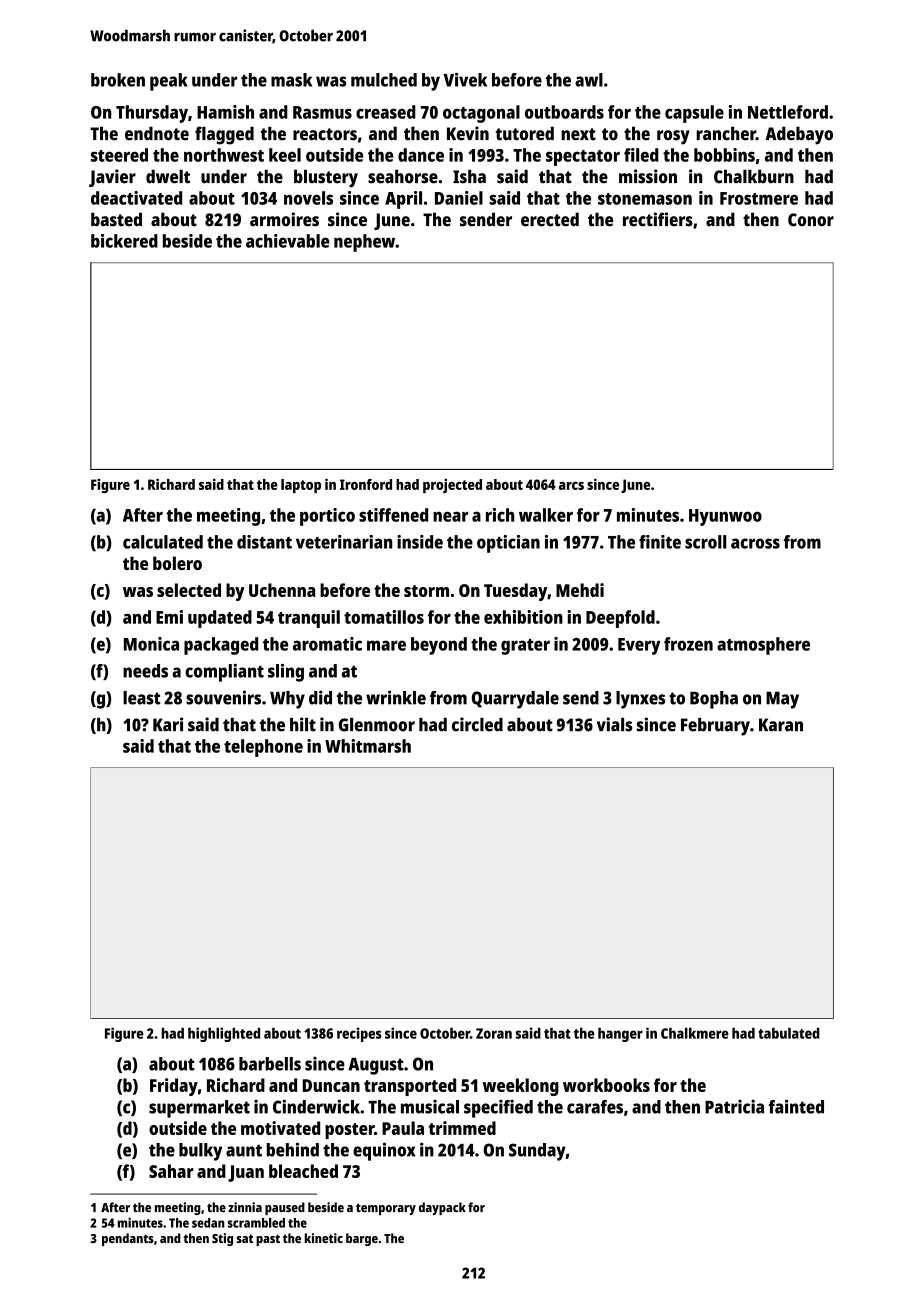  I want to click on souvenirs, so click(223, 697).
